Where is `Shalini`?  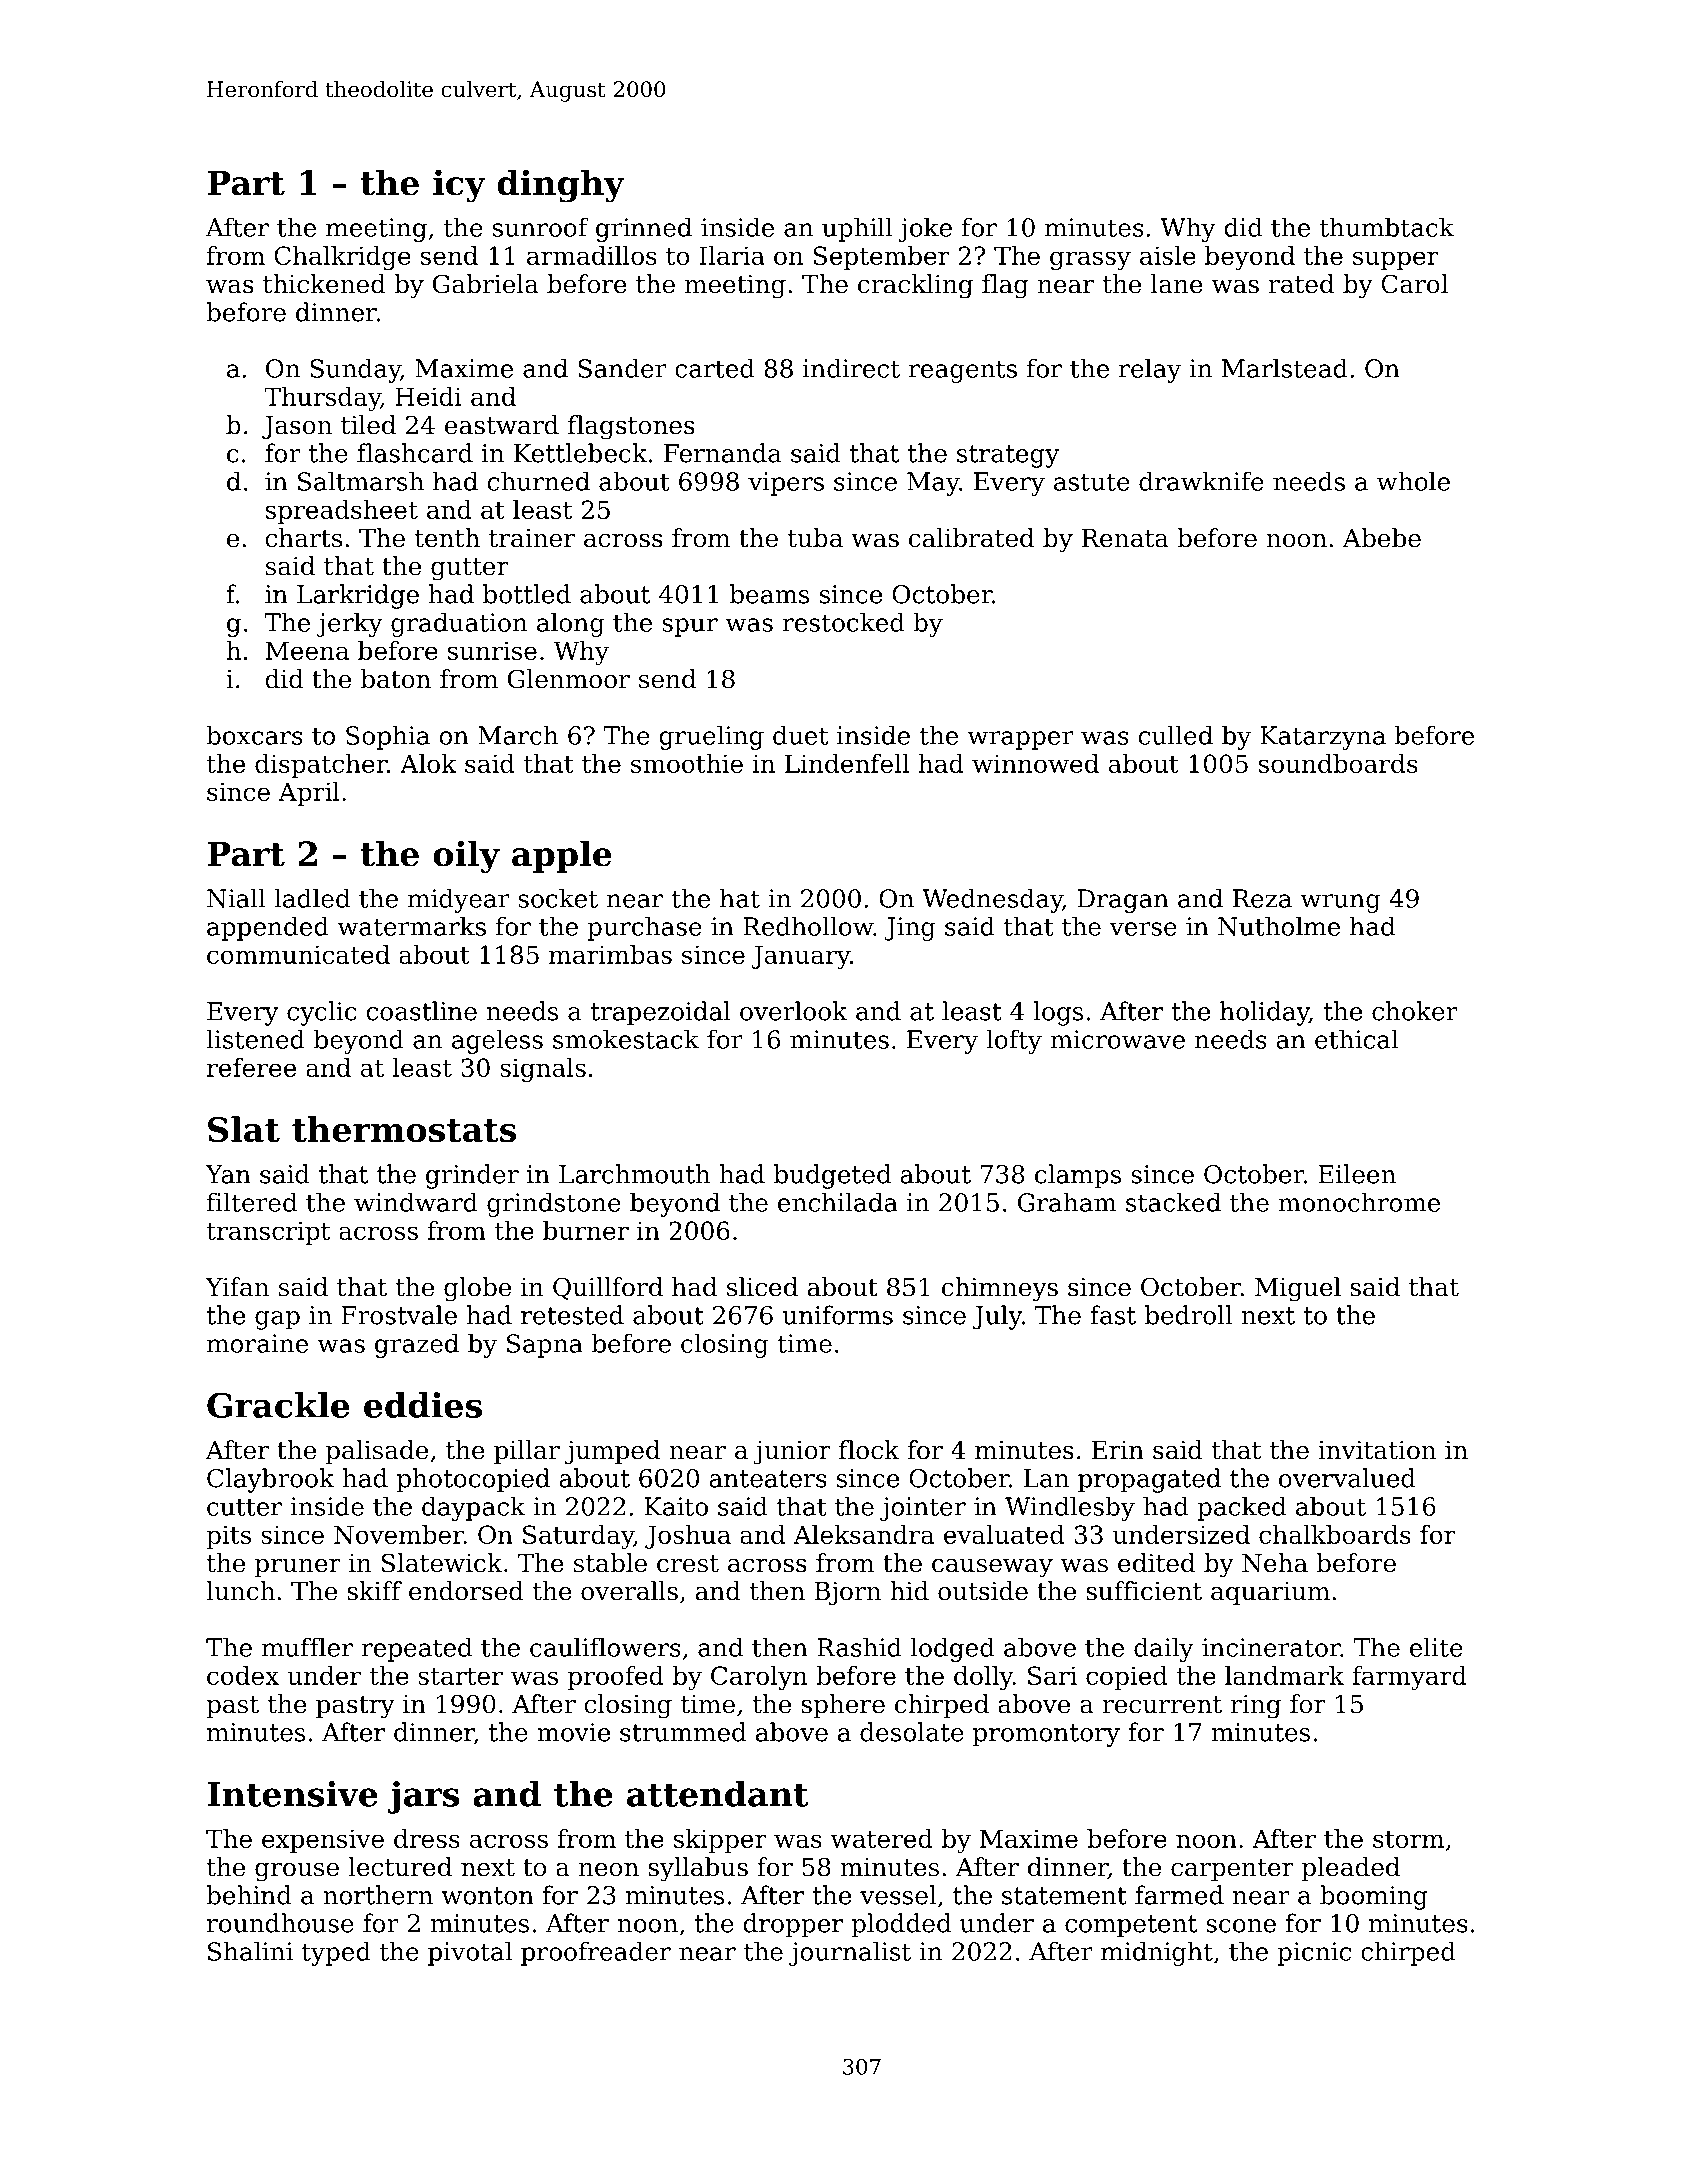
Shalini is located at coordinates (250, 1951).
